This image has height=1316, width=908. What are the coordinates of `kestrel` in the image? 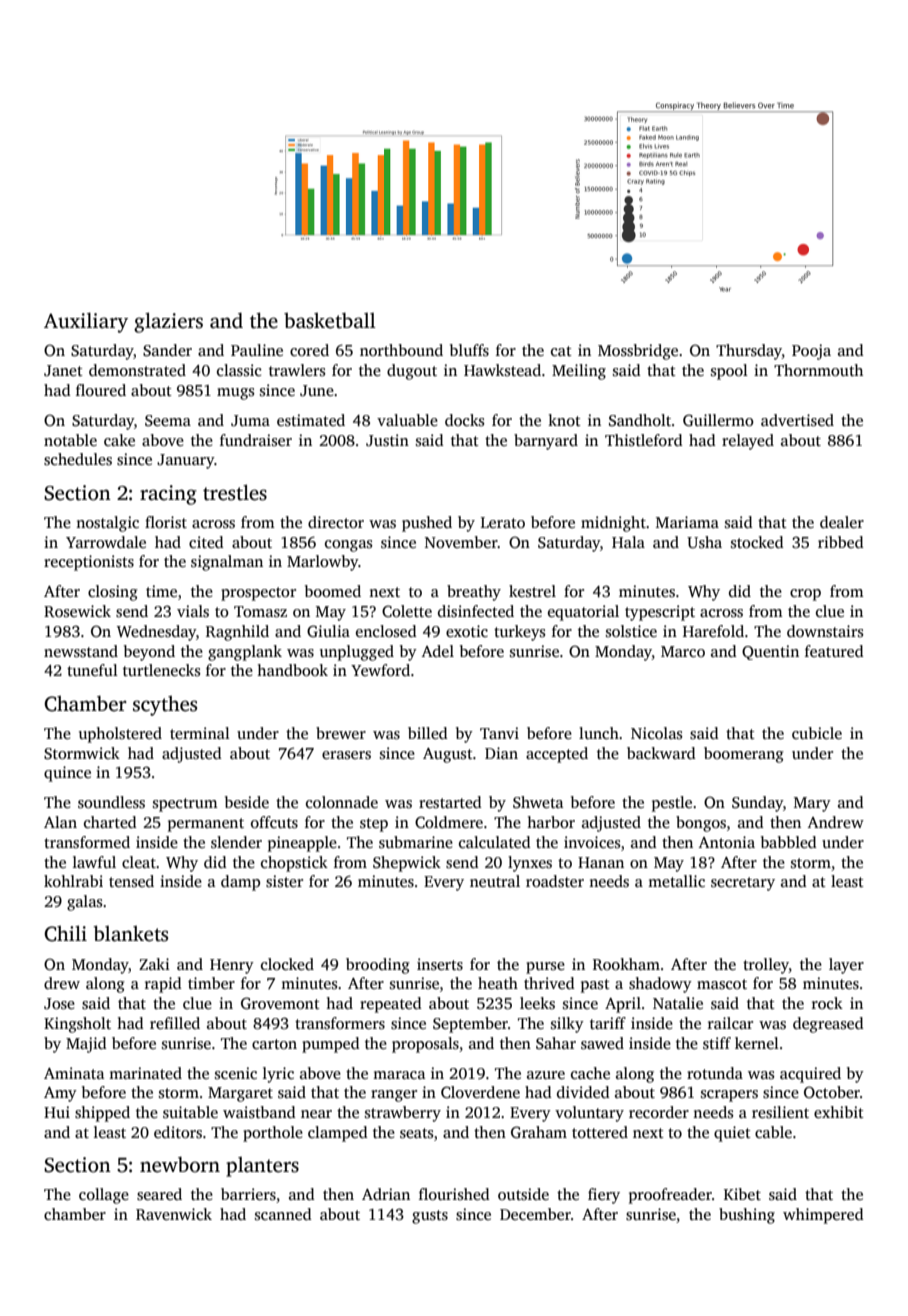 It's located at (532, 591).
